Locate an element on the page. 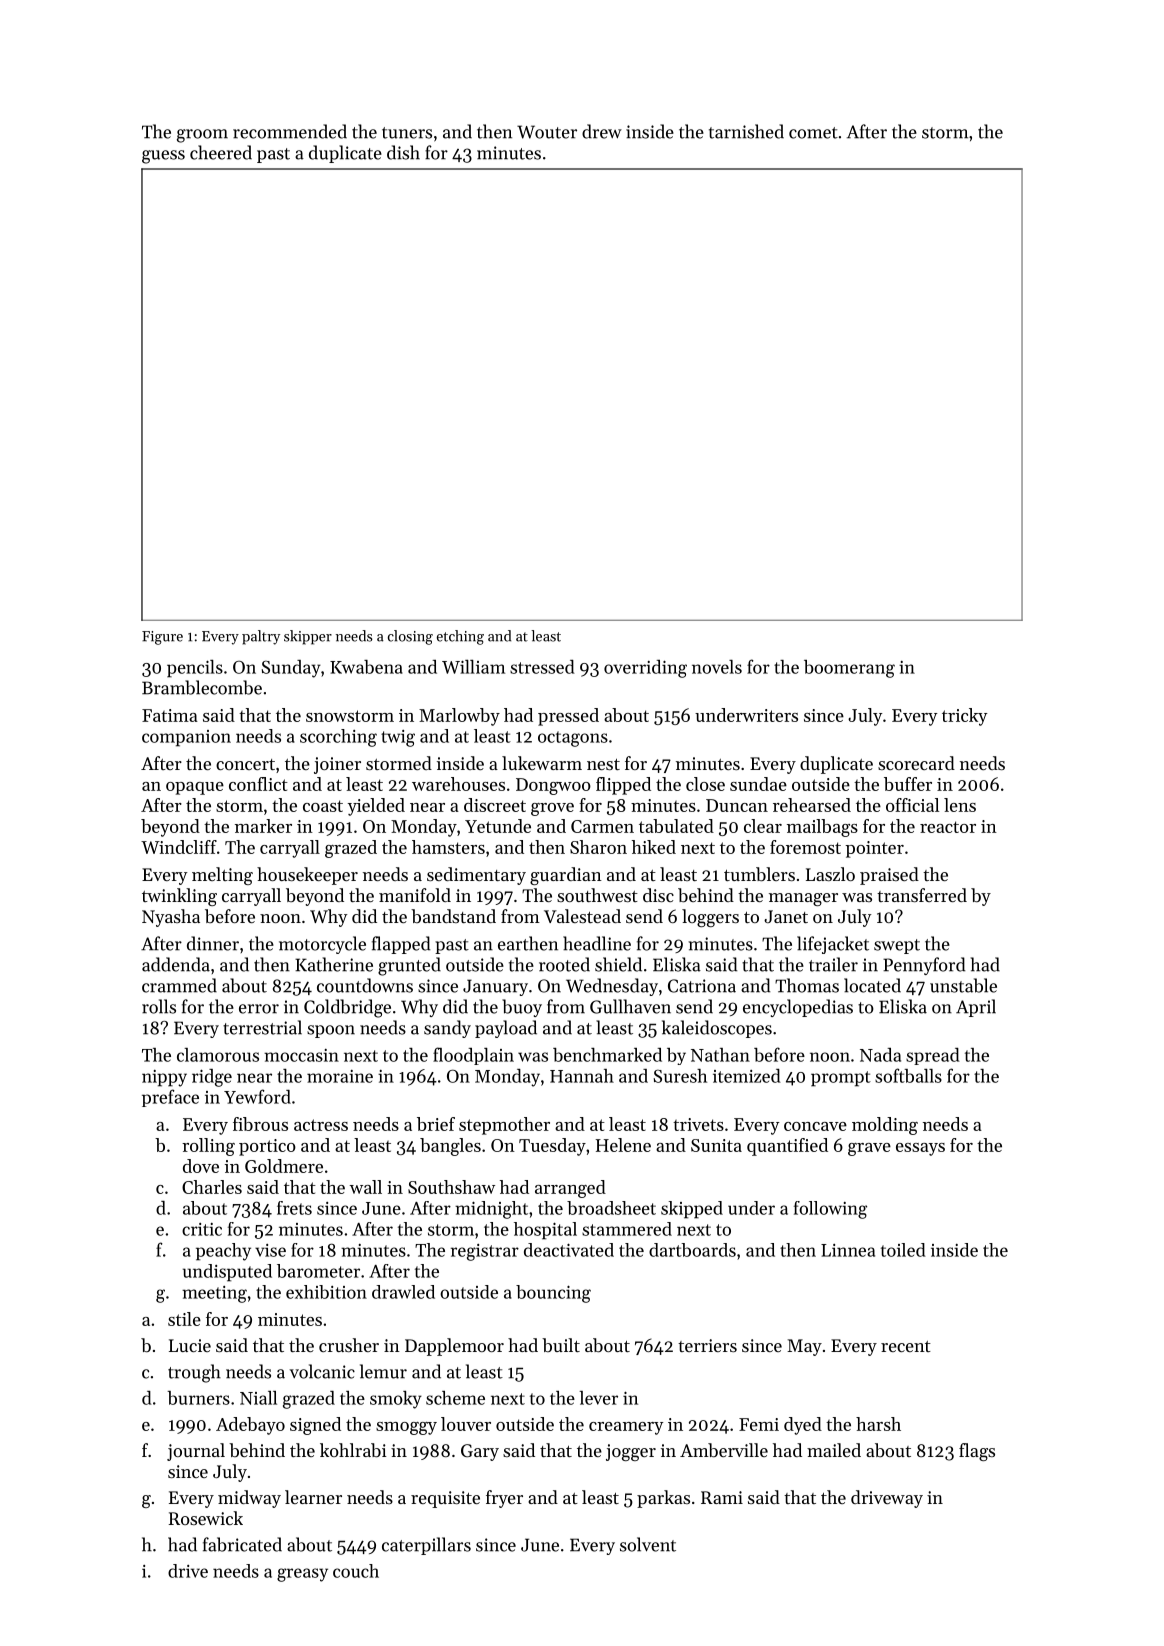 This image has width=1164, height=1646. comet is located at coordinates (813, 133).
